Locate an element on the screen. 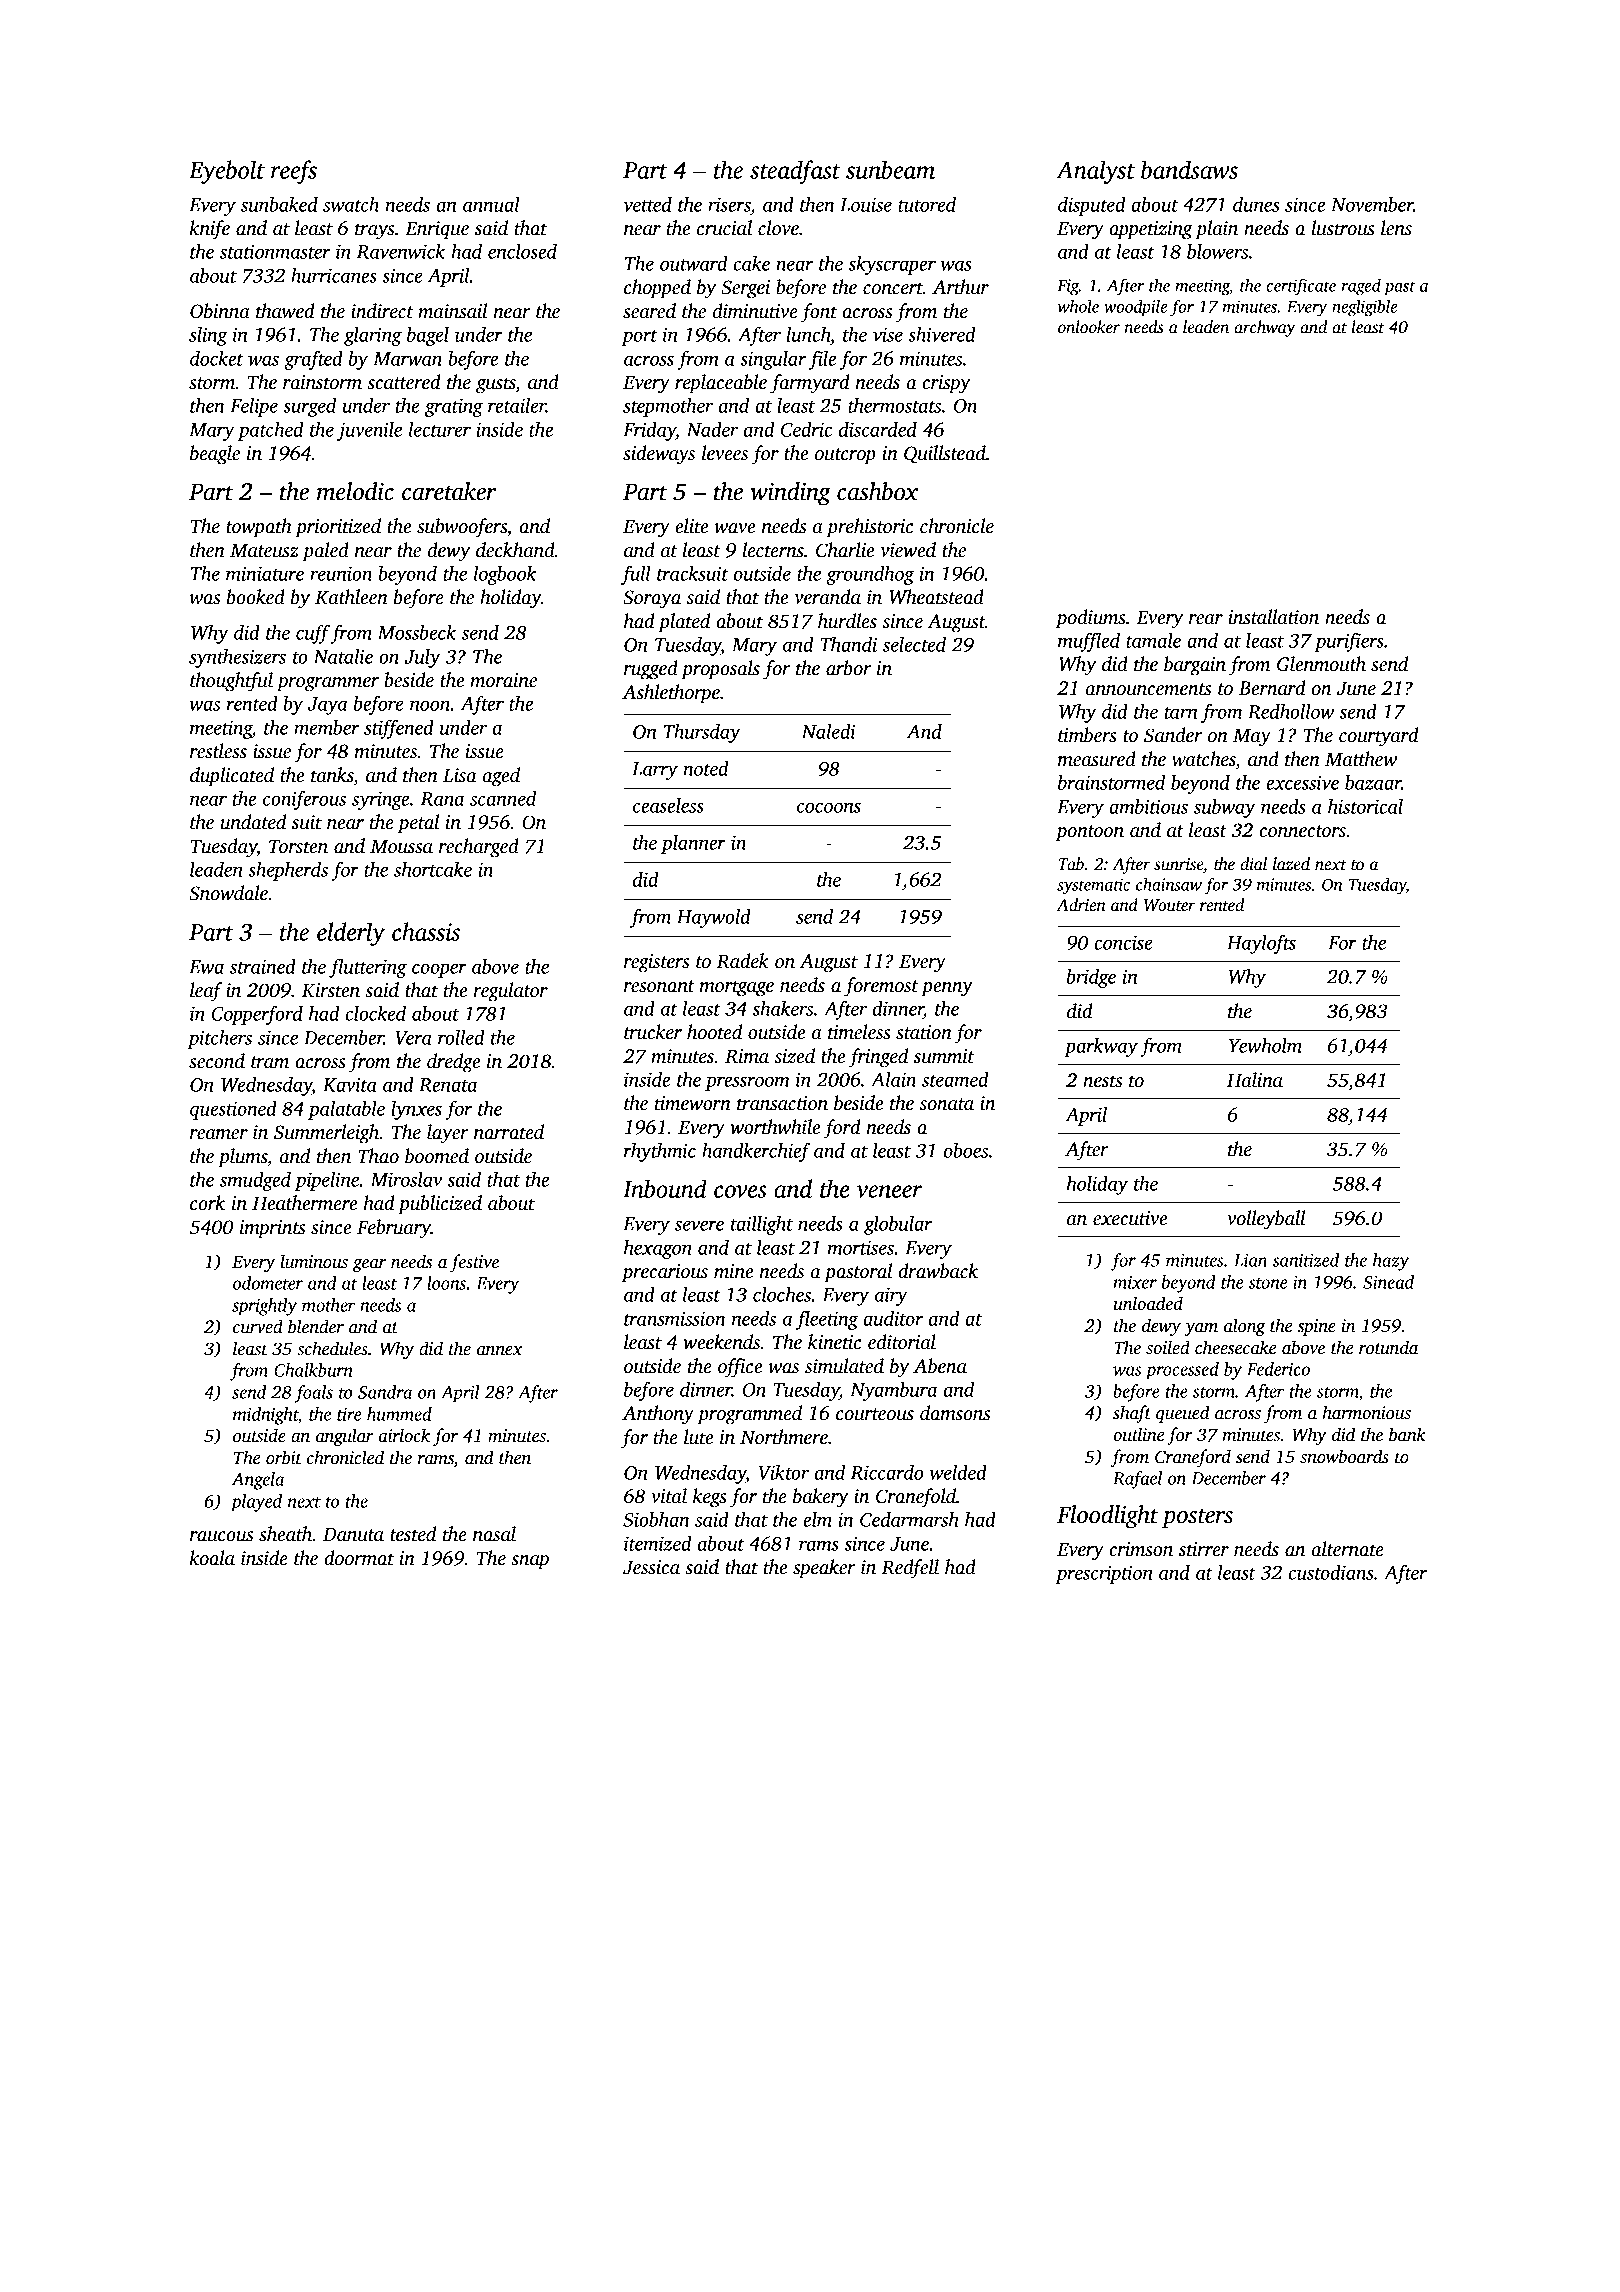 This screenshot has height=2292, width=1620. November is located at coordinates (1372, 204).
